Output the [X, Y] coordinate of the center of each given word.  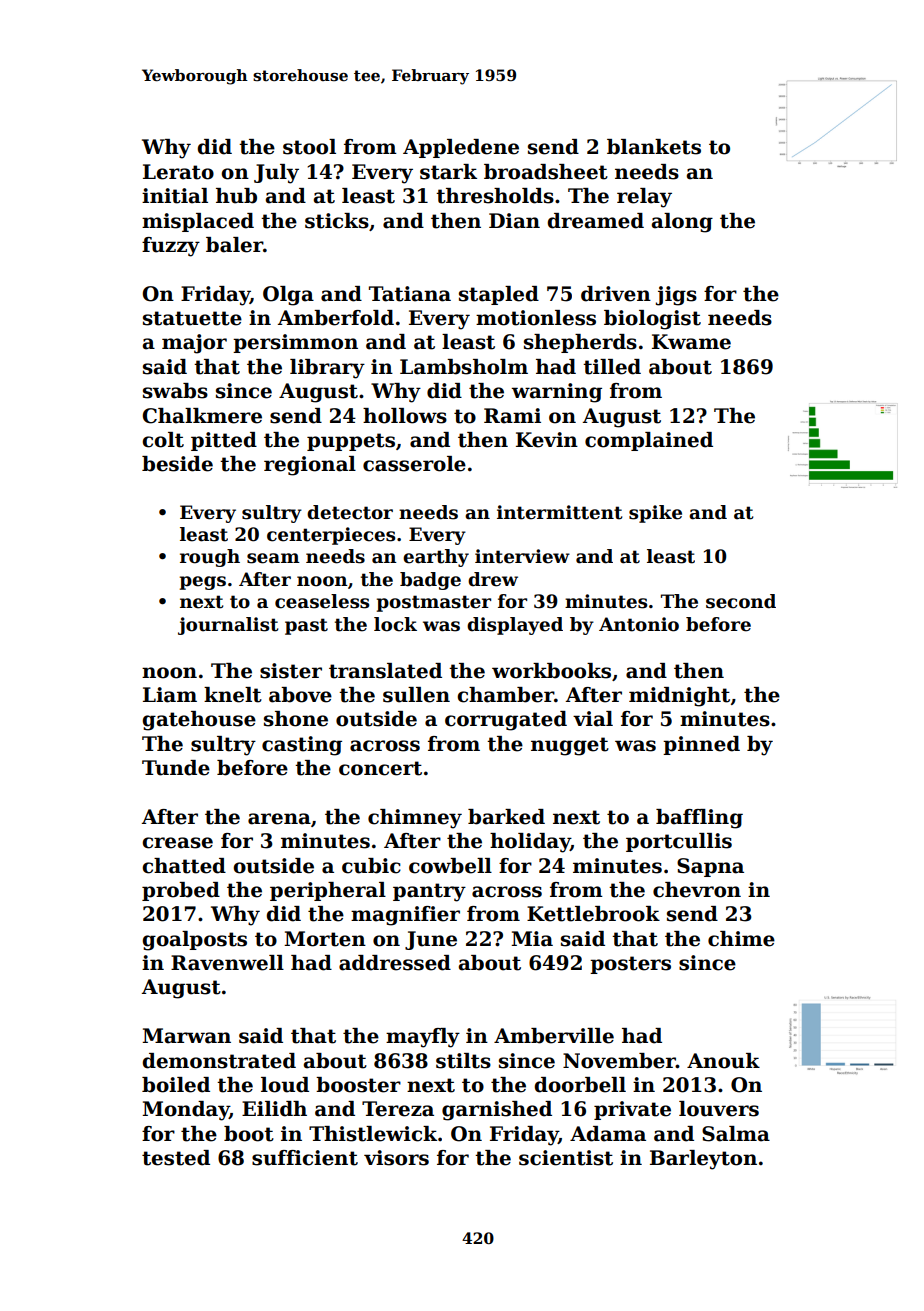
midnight [679, 697]
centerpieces [331, 536]
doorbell [580, 1085]
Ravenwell [227, 963]
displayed [515, 626]
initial [175, 196]
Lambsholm [464, 367]
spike [655, 514]
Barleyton [703, 1160]
